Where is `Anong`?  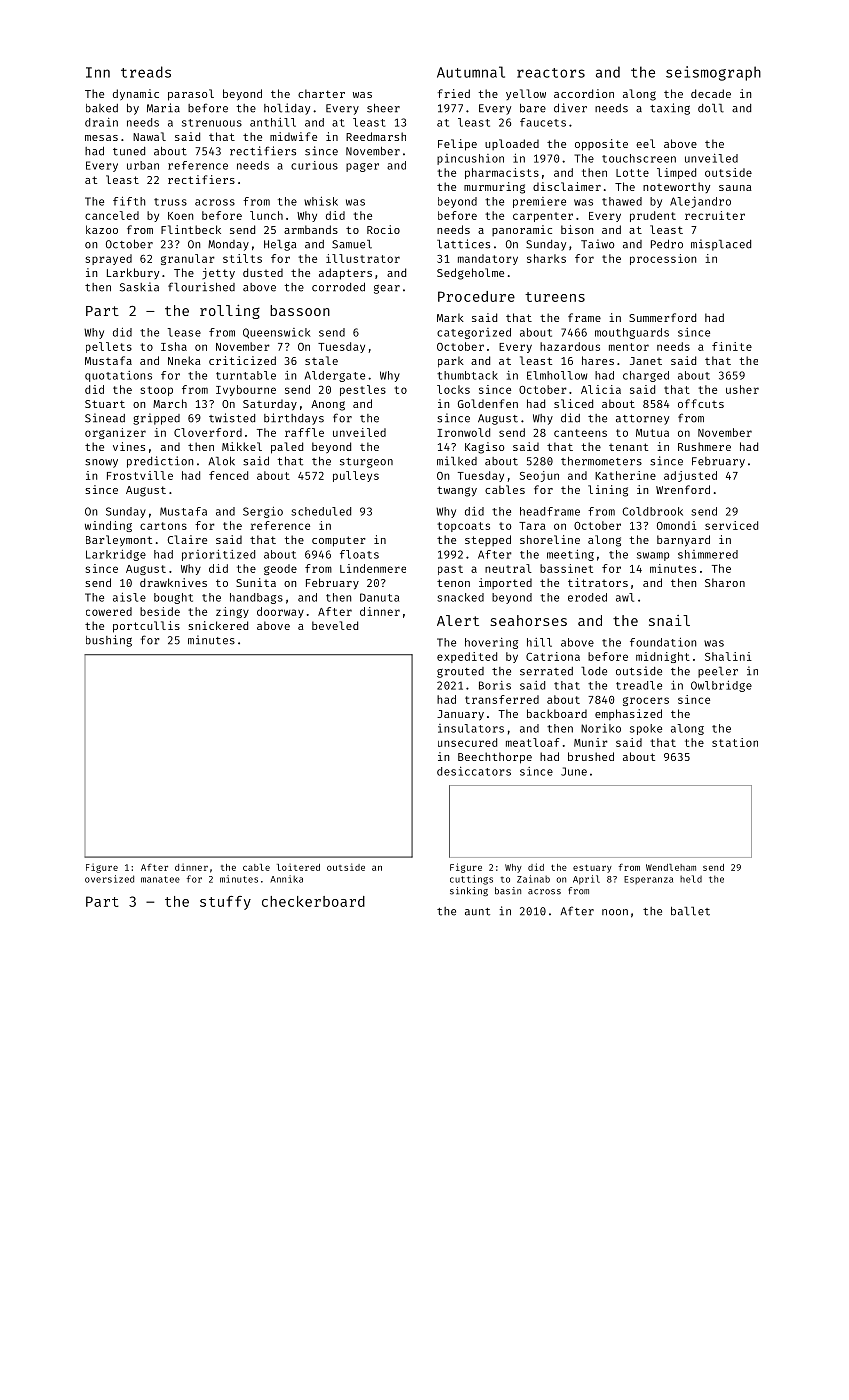
Anong is located at coordinates (328, 405).
